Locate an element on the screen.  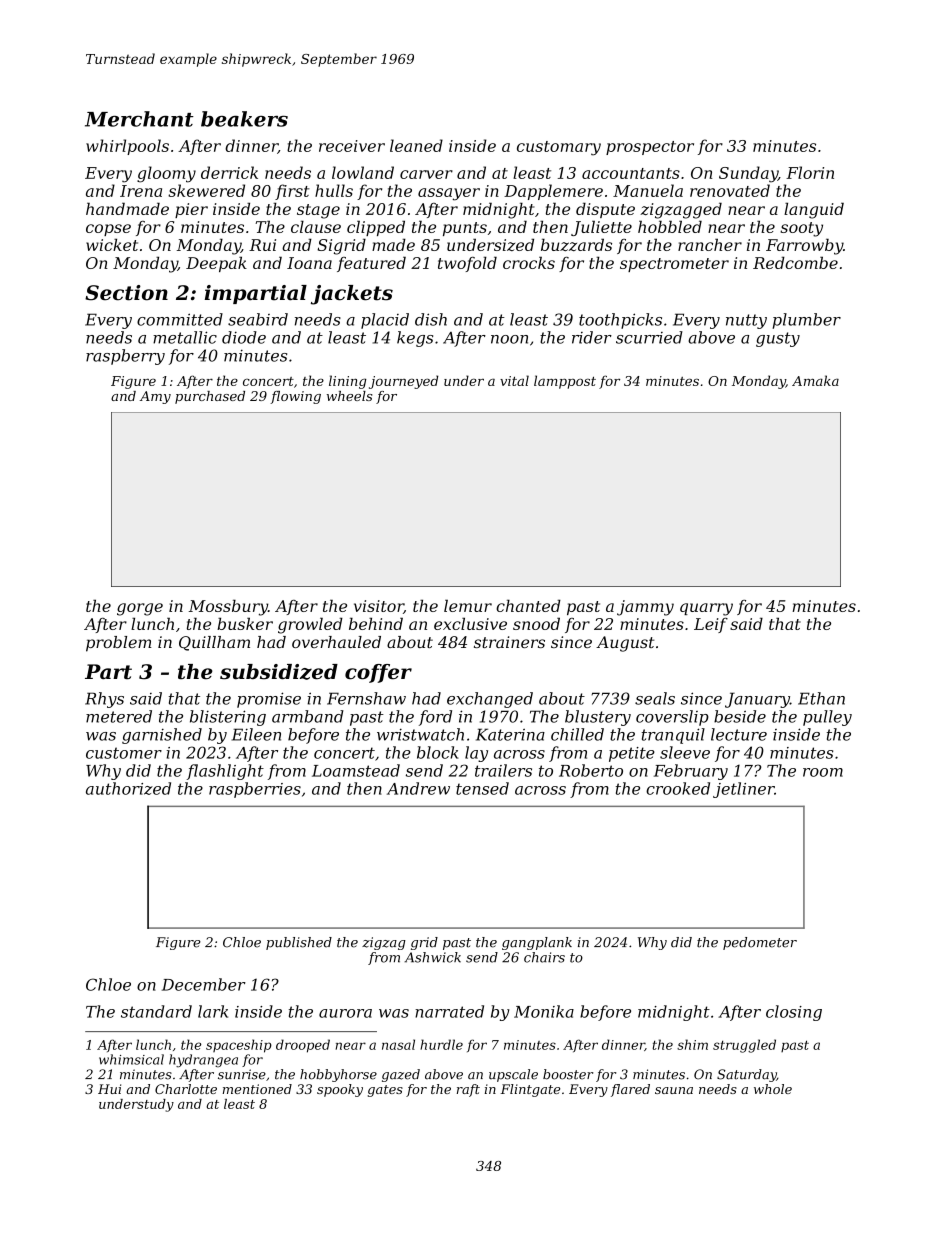
chanted is located at coordinates (528, 605).
